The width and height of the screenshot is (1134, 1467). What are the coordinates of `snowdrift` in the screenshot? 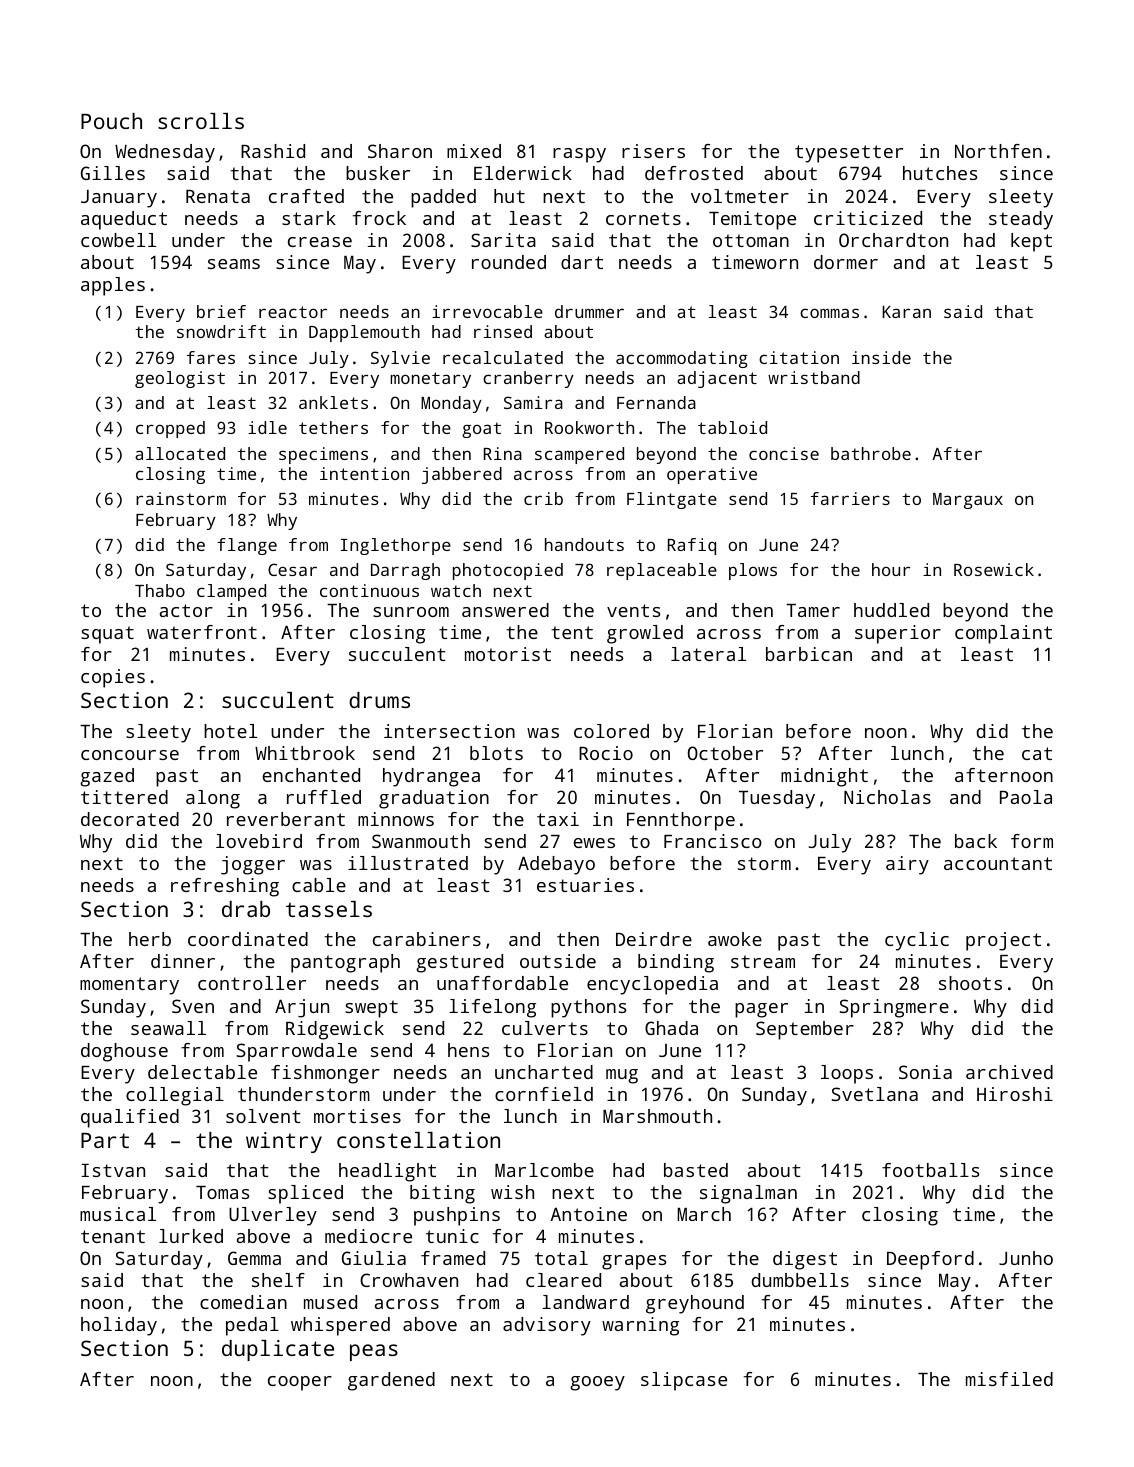 It's located at (221, 331).
